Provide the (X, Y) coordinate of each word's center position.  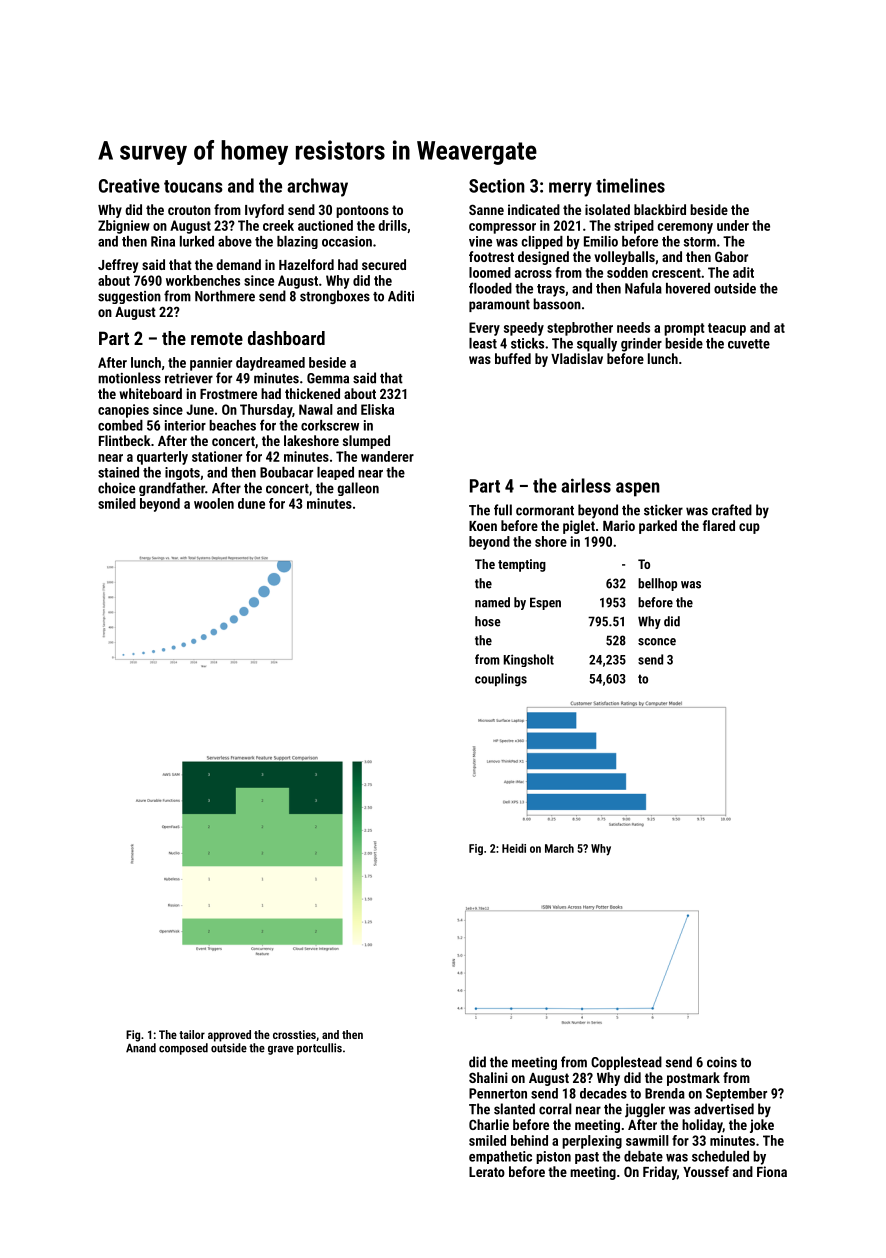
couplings (501, 680)
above (235, 241)
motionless (129, 378)
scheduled (720, 1156)
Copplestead (626, 1063)
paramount (499, 306)
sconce (657, 642)
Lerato (487, 1172)
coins (722, 1062)
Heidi (514, 848)
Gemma (328, 378)
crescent (676, 273)
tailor (192, 1034)
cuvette (749, 344)
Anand (141, 1048)
